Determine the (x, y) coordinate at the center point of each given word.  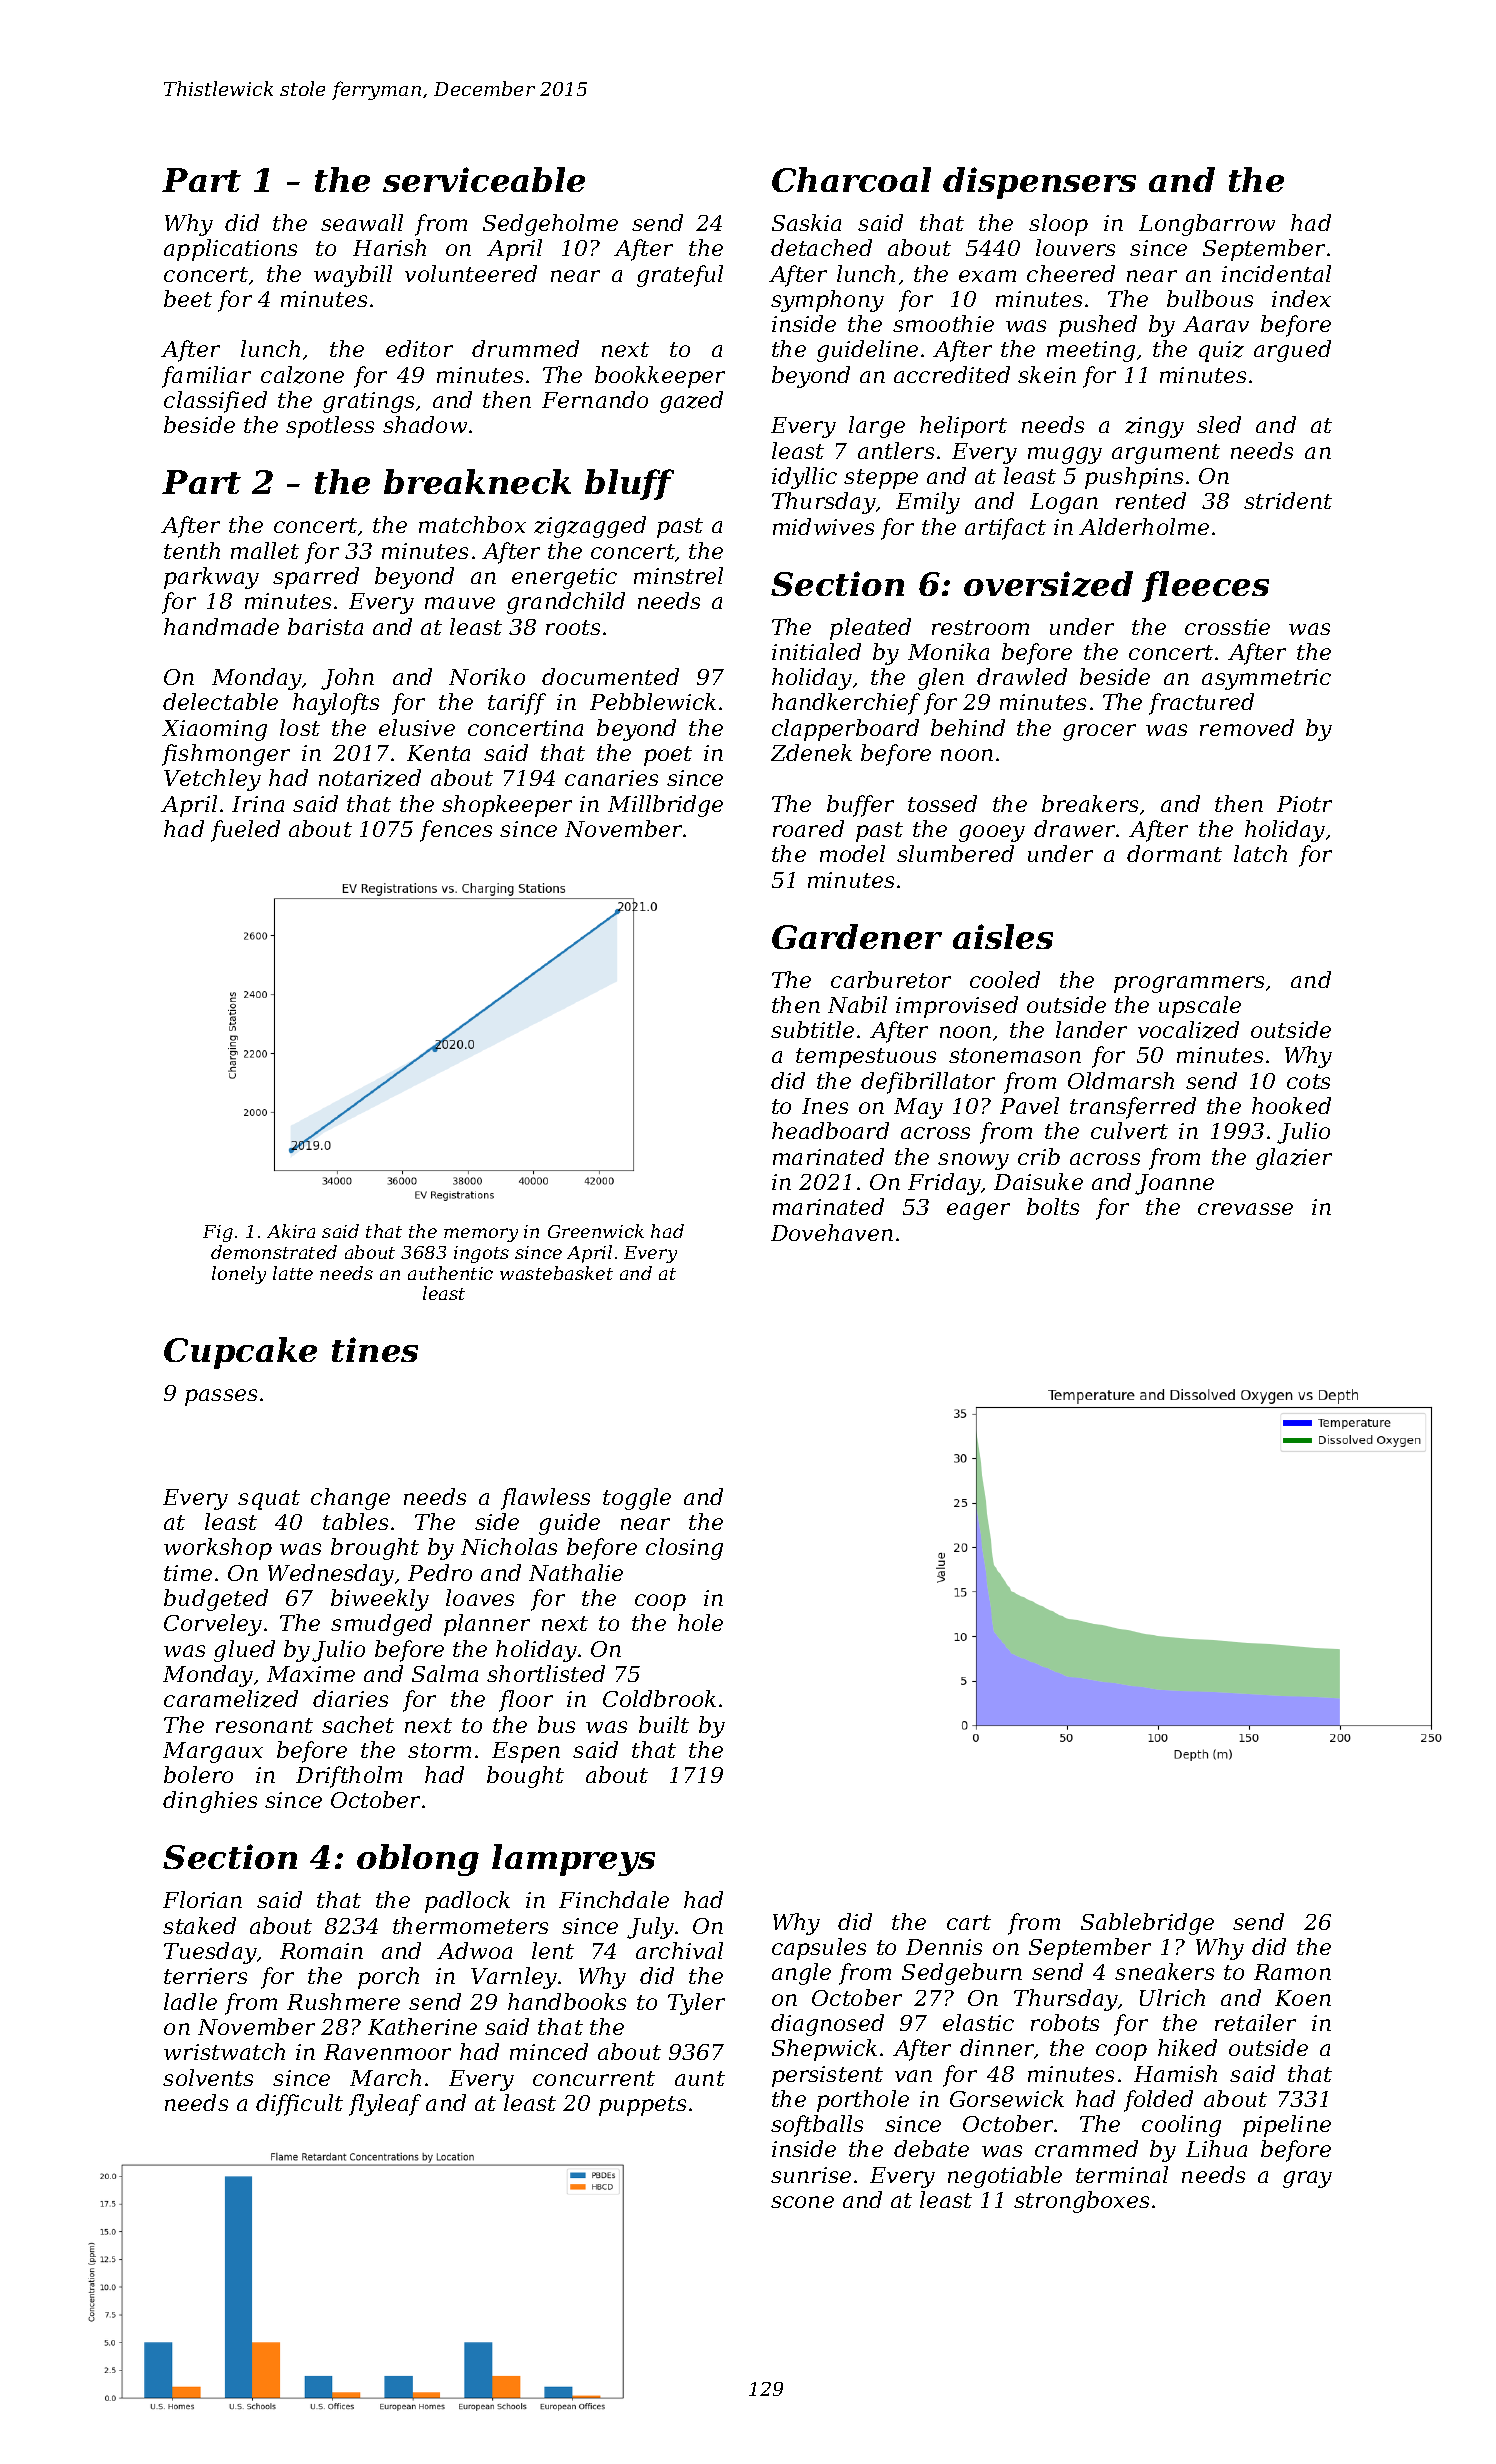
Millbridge (665, 806)
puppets (642, 2106)
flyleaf (385, 2105)
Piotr (1304, 804)
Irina (258, 804)
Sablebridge (1147, 1924)
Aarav (1216, 324)
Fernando (595, 399)
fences (456, 831)
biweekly (380, 1600)
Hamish (1175, 2073)
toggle (637, 1499)
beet (188, 298)
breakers (1090, 803)
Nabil (857, 1004)
